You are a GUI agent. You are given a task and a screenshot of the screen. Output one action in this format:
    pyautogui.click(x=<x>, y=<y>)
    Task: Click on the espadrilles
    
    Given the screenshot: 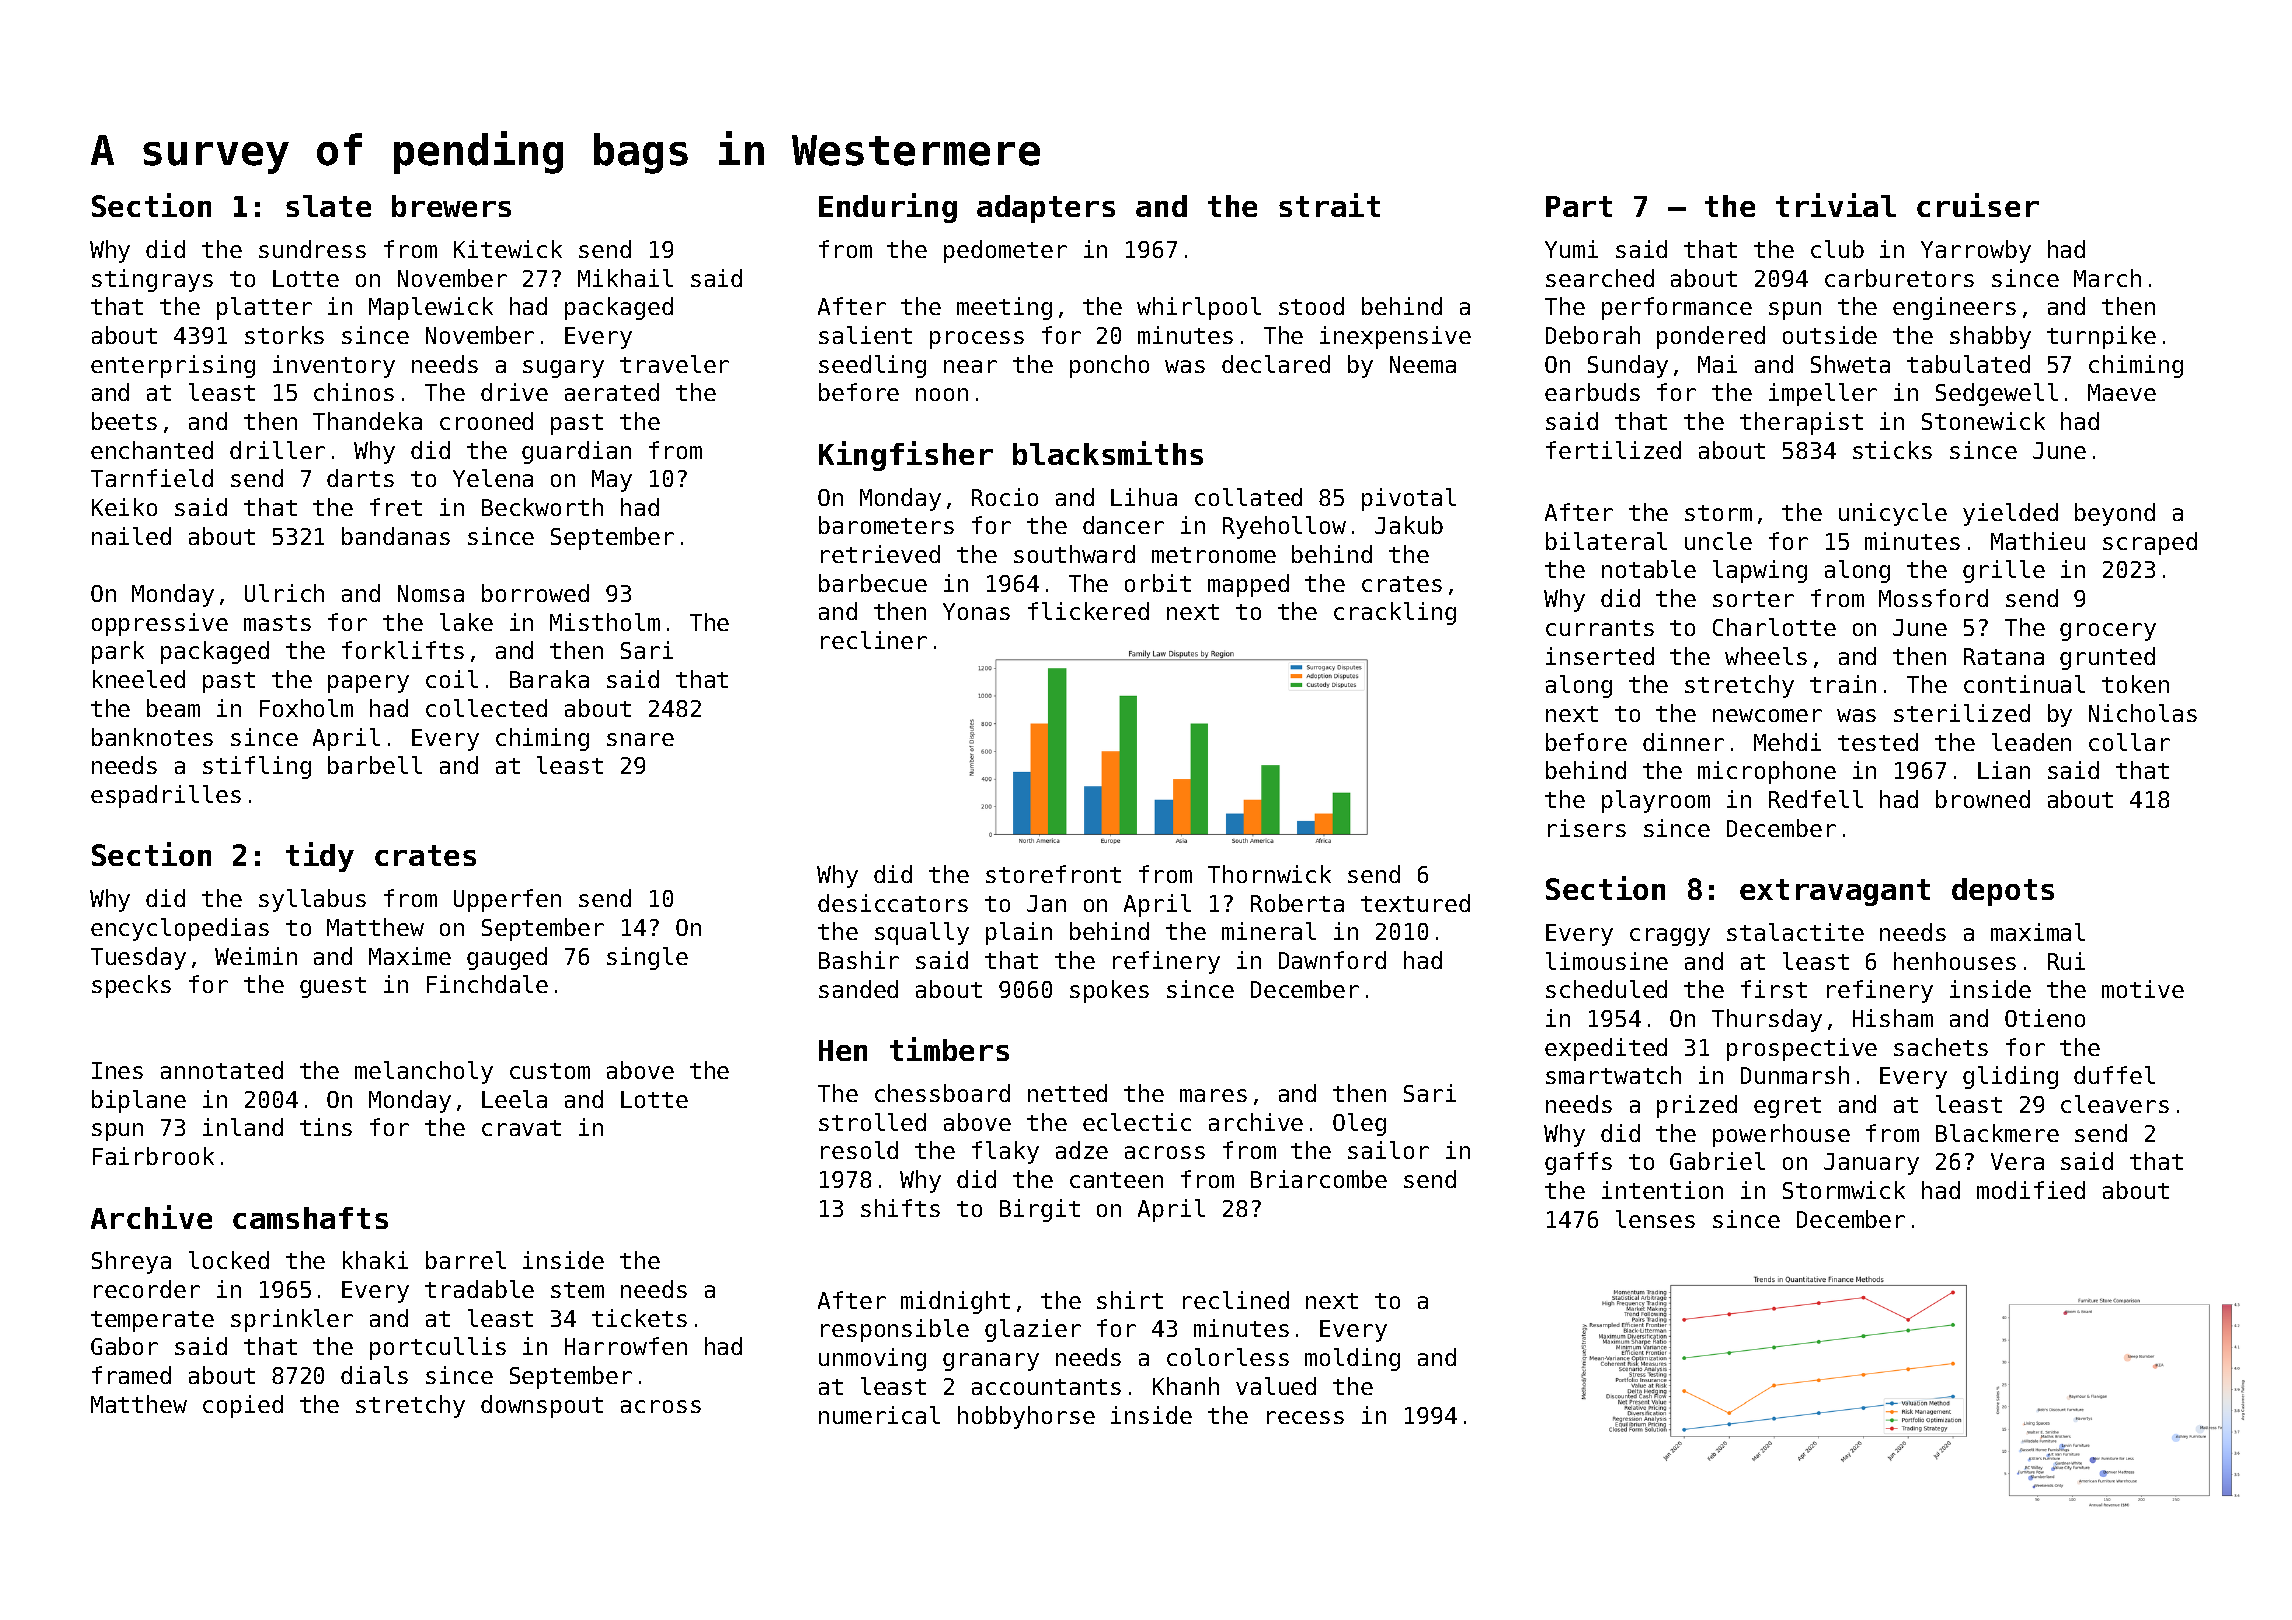 What is the action you would take?
    pyautogui.click(x=166, y=796)
